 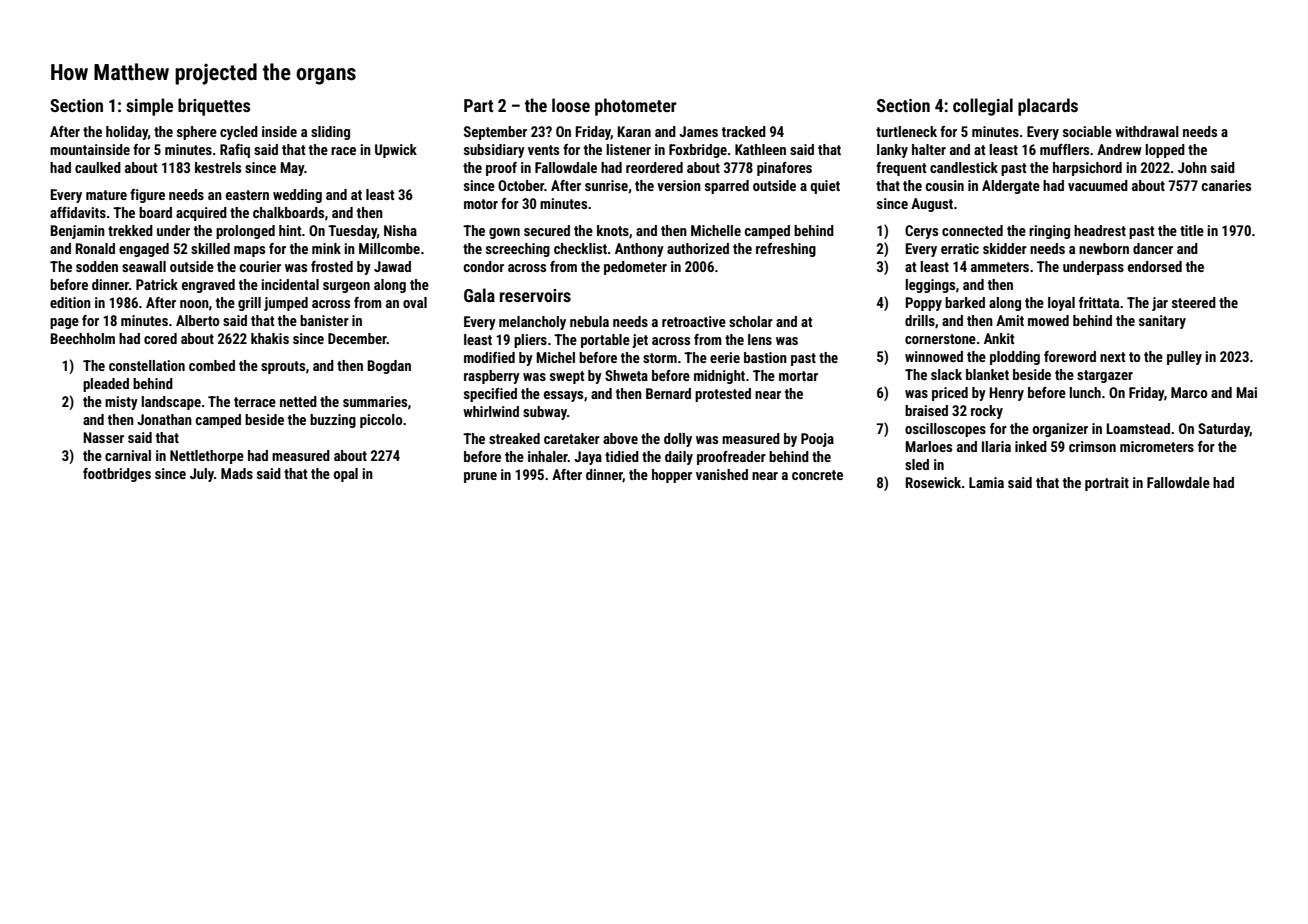 I want to click on placards, so click(x=1048, y=107).
